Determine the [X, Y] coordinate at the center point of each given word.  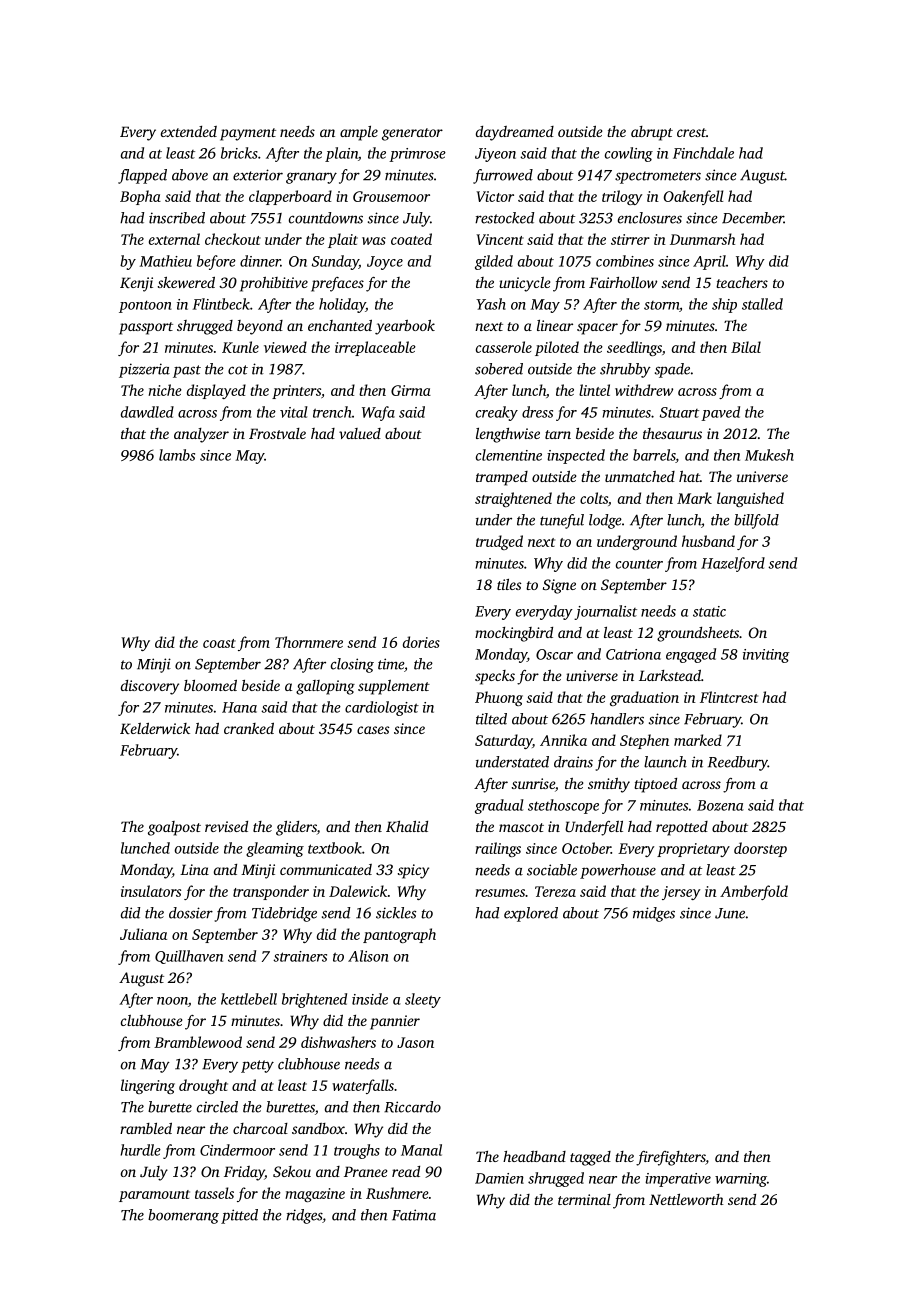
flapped [142, 176]
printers [296, 392]
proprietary [693, 850]
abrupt [652, 133]
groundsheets [698, 634]
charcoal [260, 1128]
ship [724, 305]
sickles [396, 913]
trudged [499, 542]
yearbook [405, 327]
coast [219, 643]
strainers [300, 956]
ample [359, 133]
